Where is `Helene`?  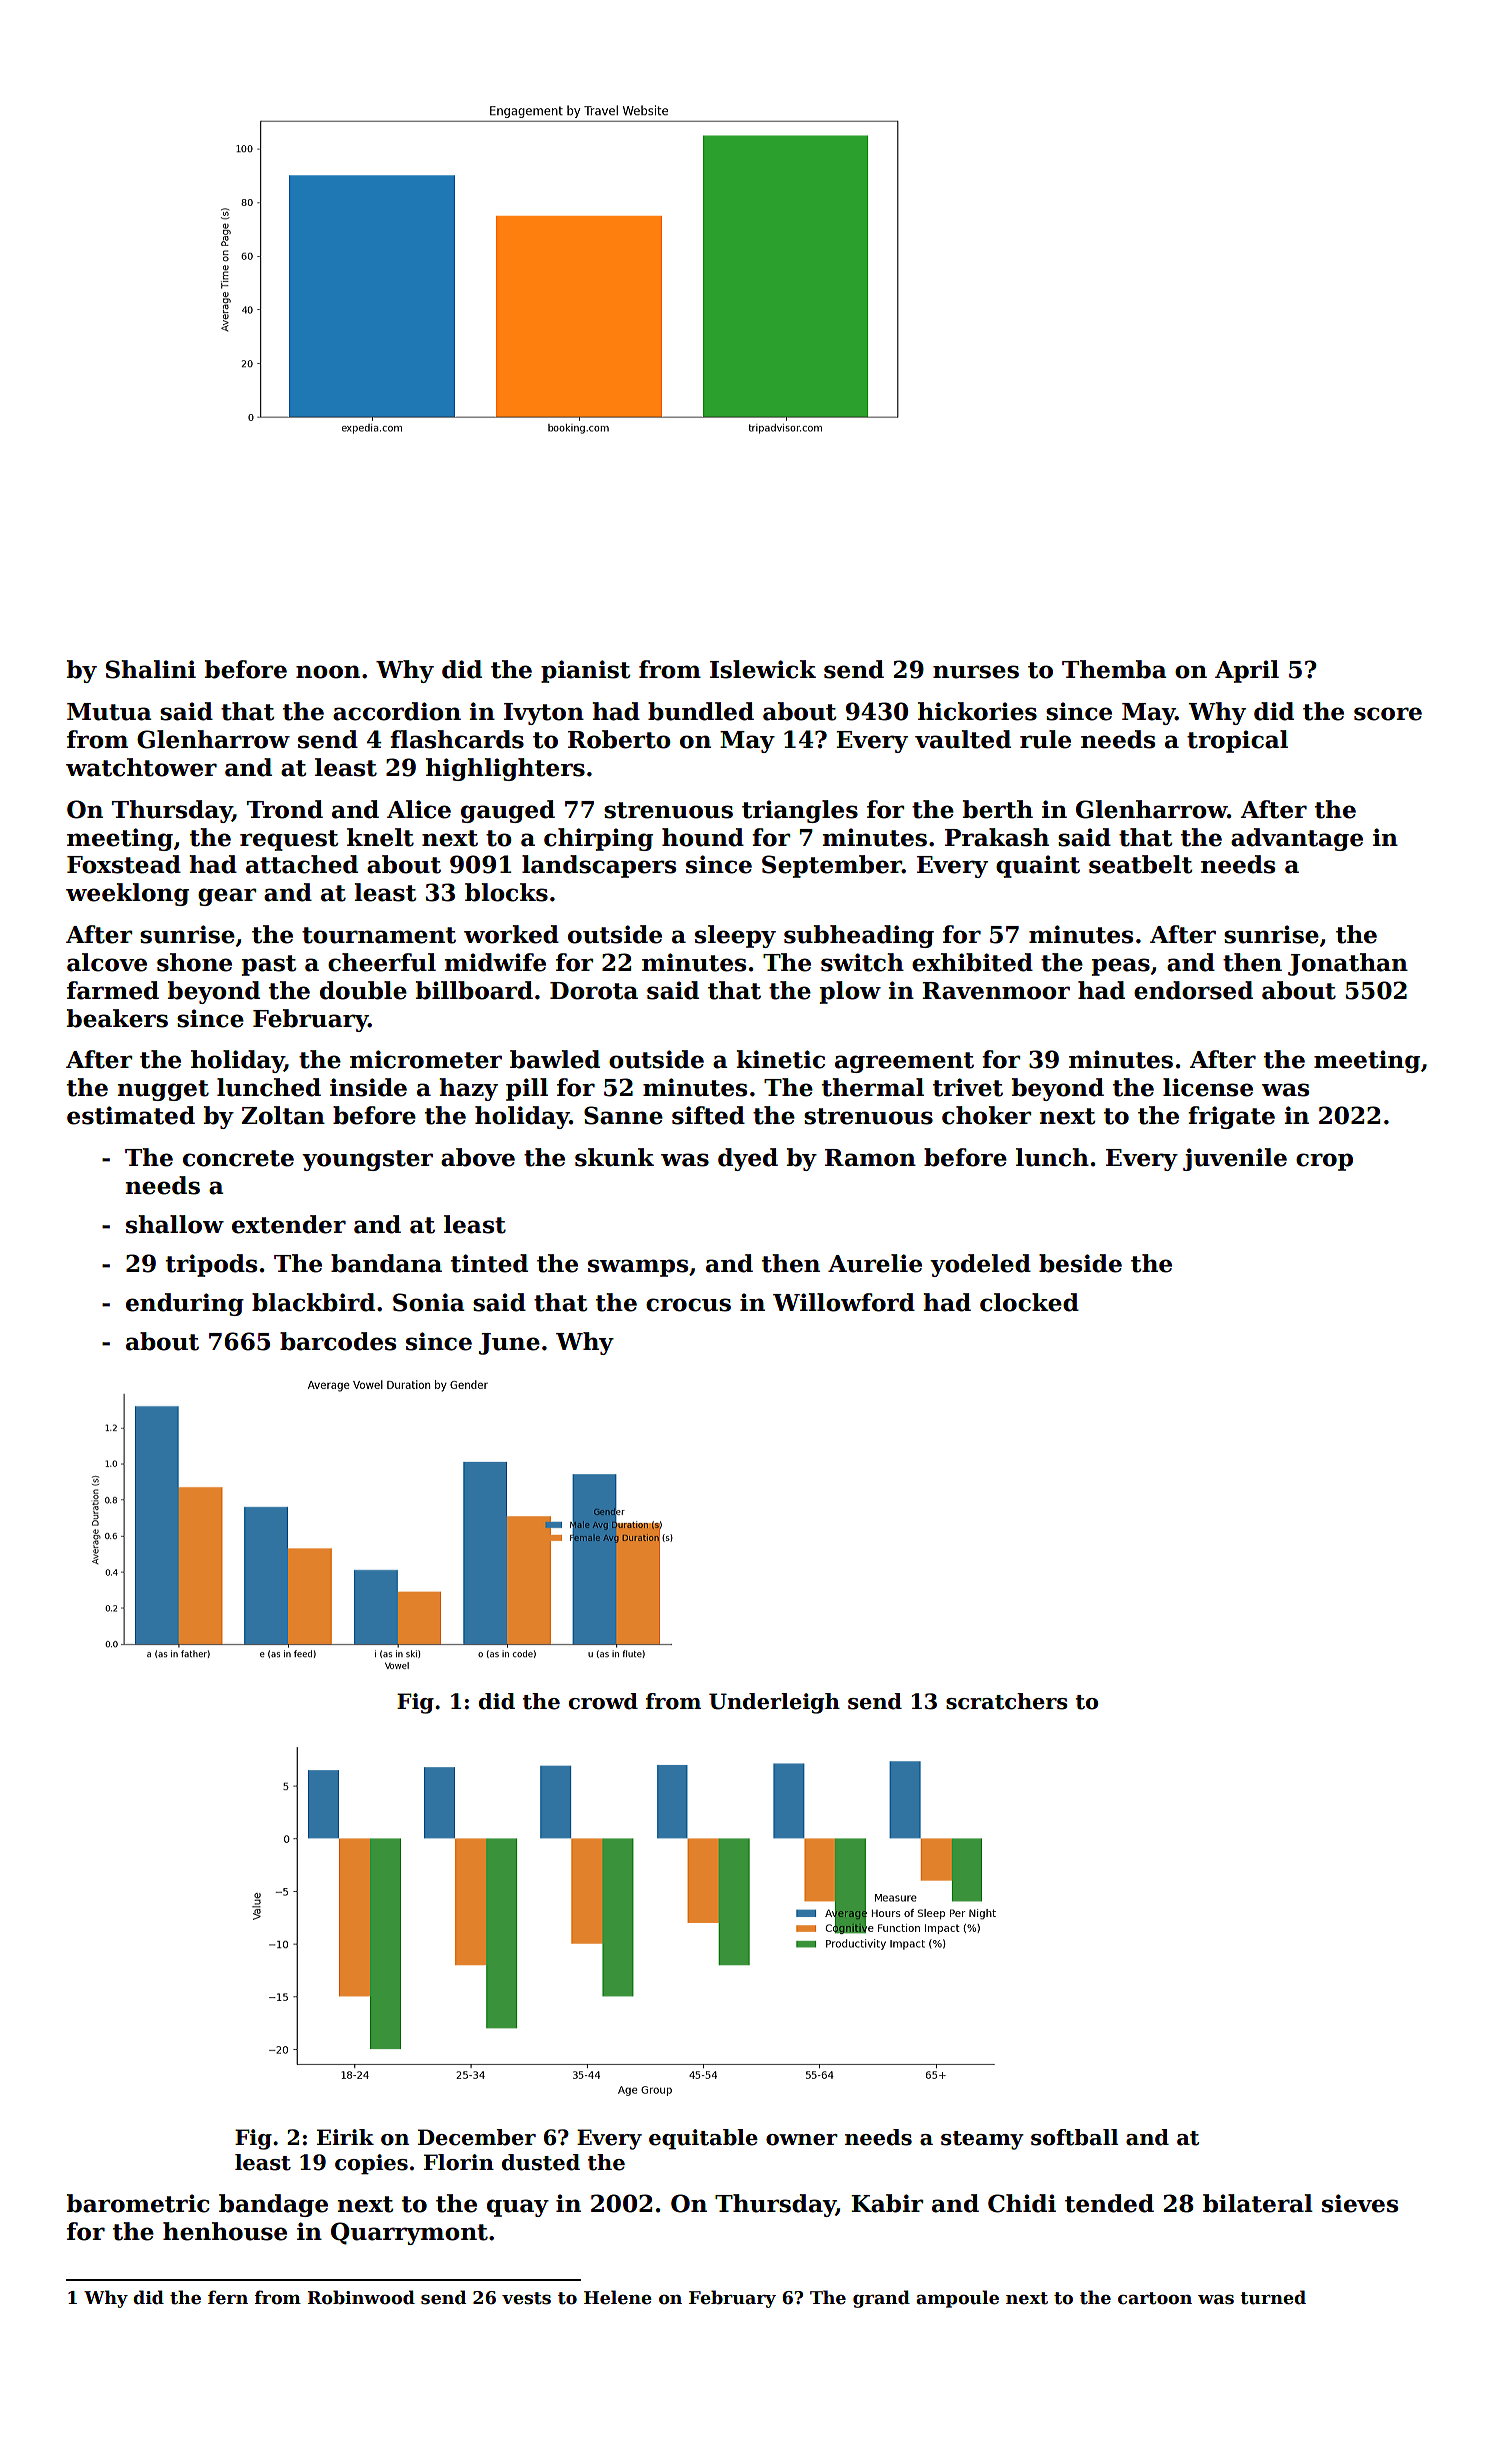
Helene is located at coordinates (618, 2297).
